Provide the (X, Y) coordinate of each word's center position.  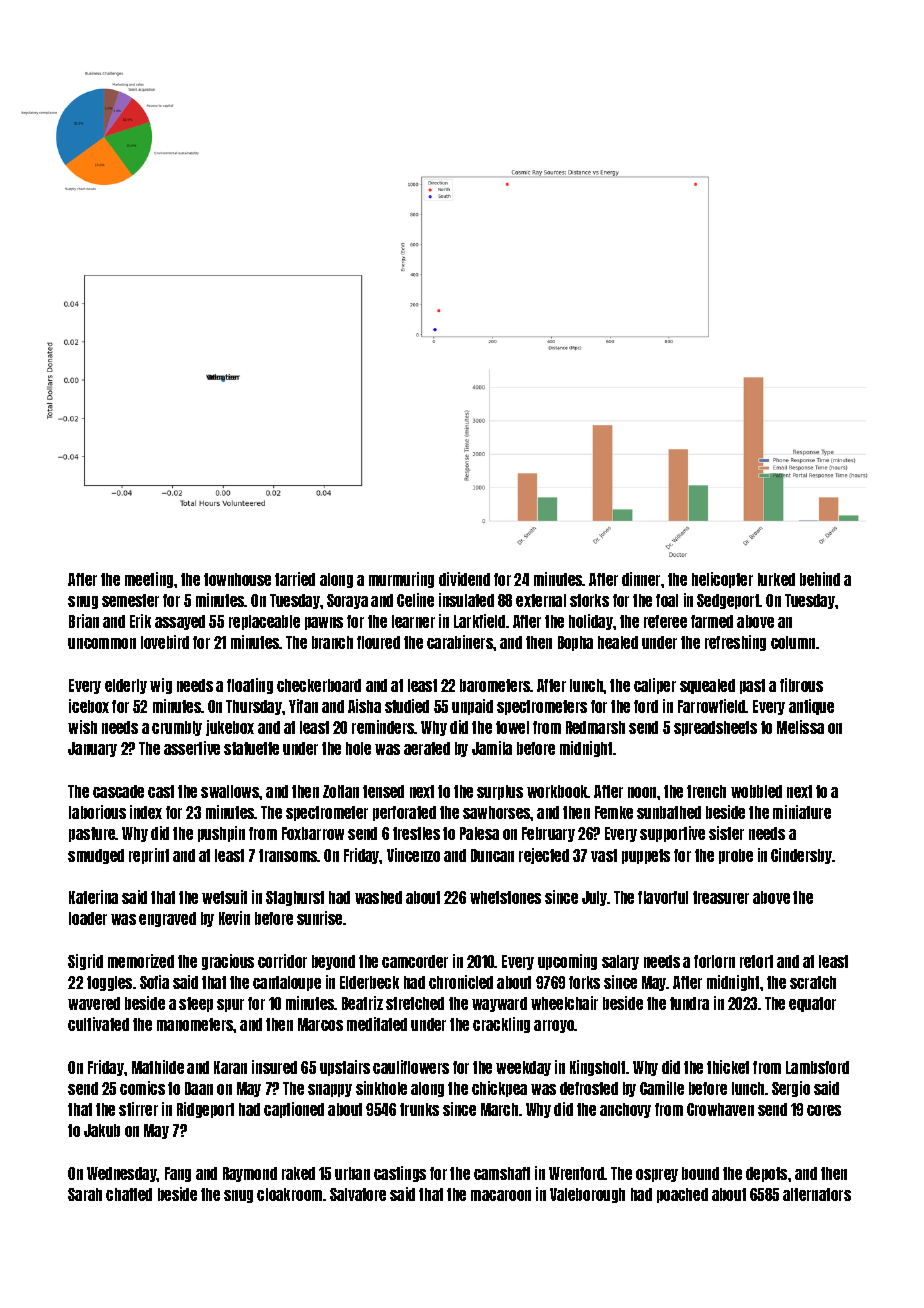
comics (142, 1088)
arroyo (554, 1026)
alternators (817, 1194)
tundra (689, 1003)
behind (820, 579)
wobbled (756, 791)
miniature (802, 812)
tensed (383, 791)
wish (82, 727)
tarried (295, 579)
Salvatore (358, 1194)
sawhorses (497, 812)
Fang (178, 1174)
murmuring (401, 580)
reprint (149, 856)
